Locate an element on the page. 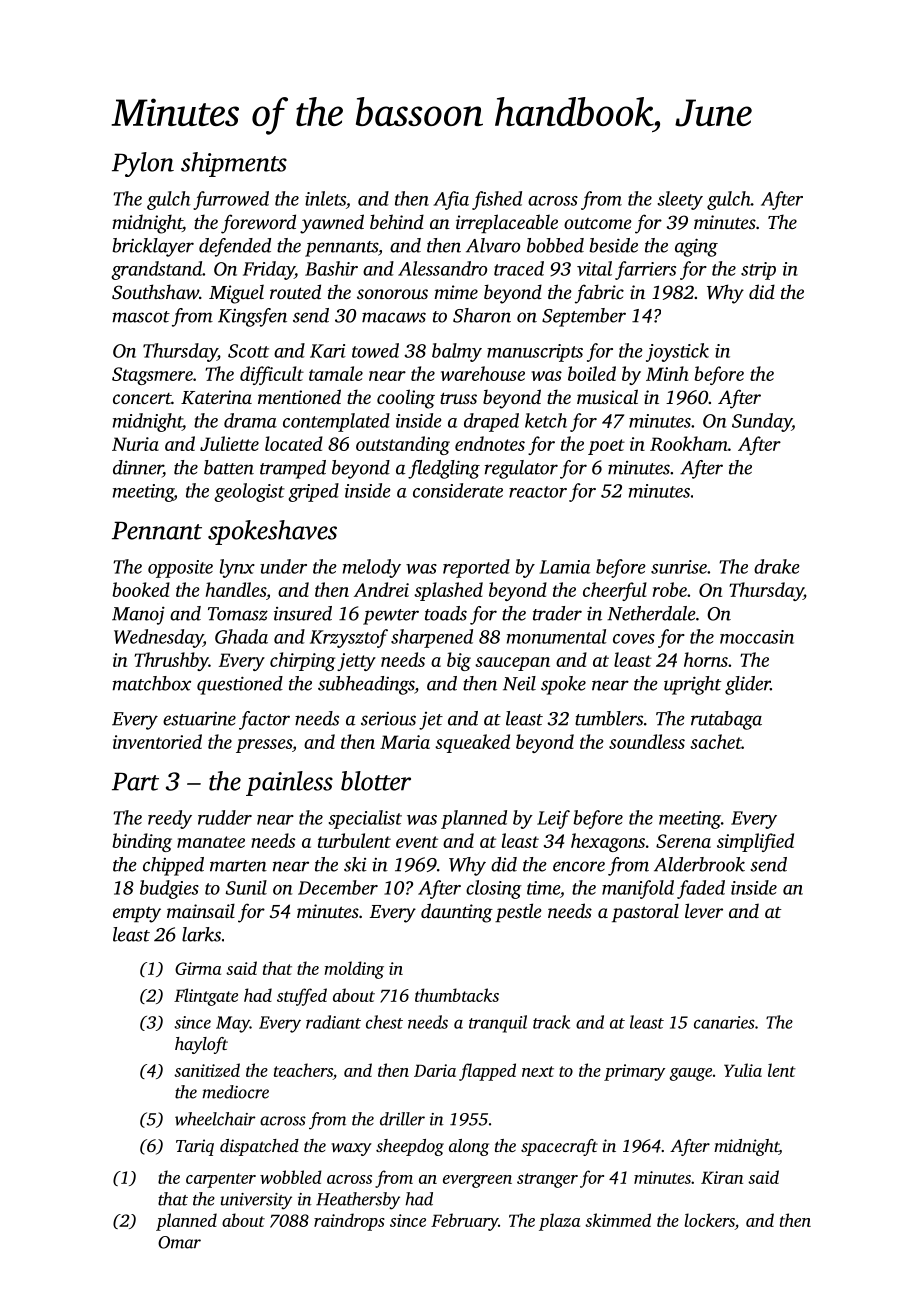  rutabaga is located at coordinates (726, 720).
